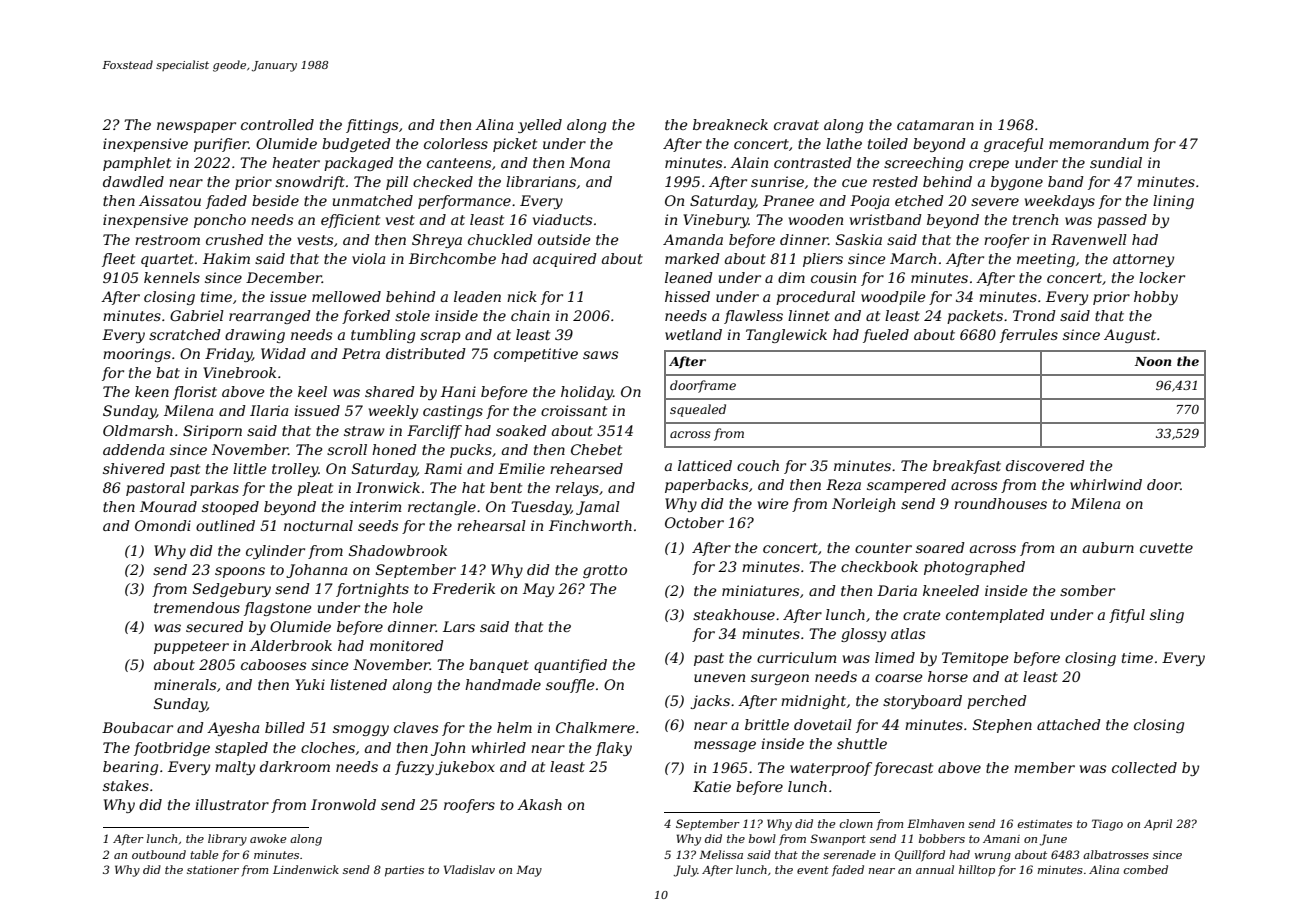 The height and width of the image is (924, 1308). Describe the element at coordinates (296, 162) in the image. I see `heater` at that location.
